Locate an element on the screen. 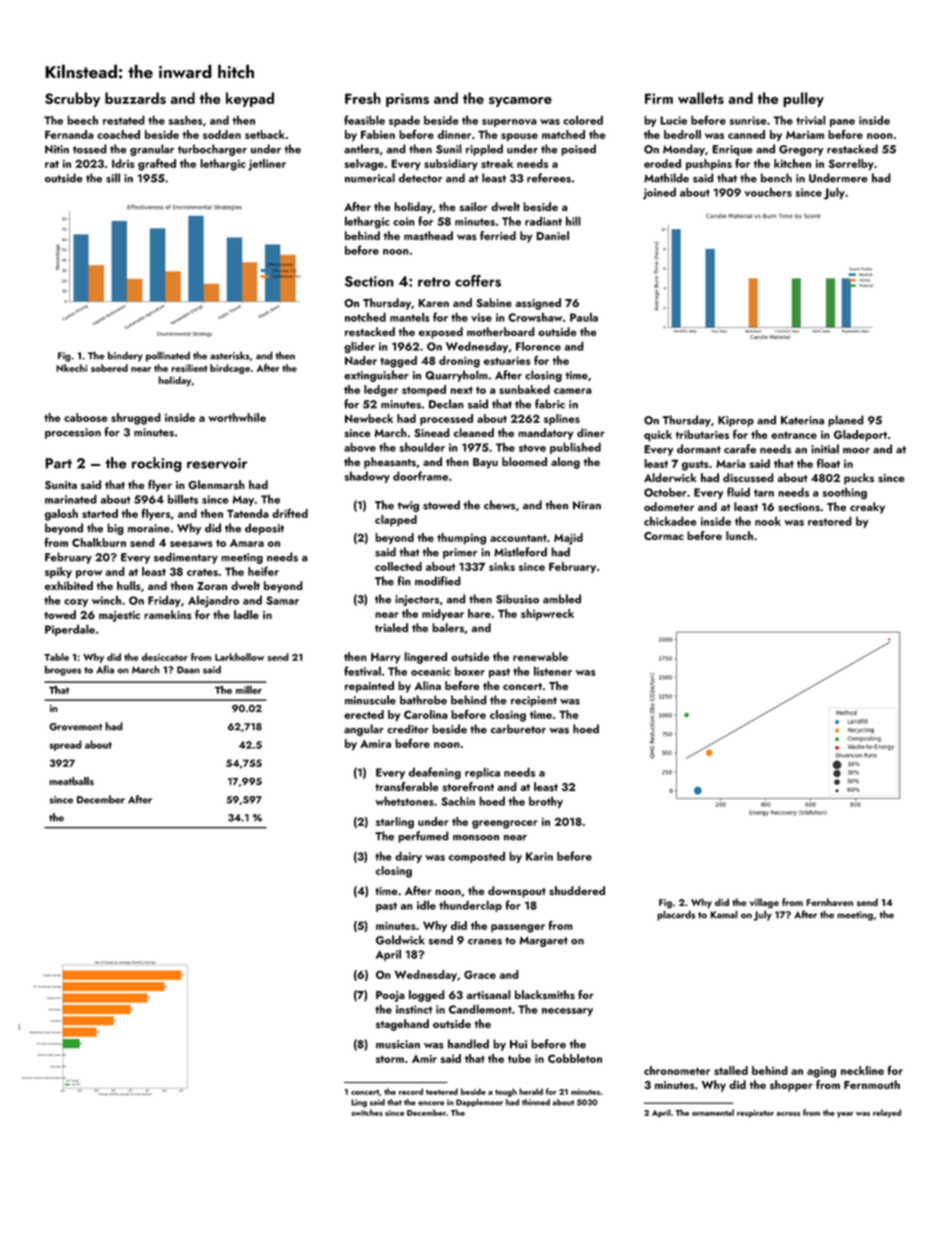  Kamal is located at coordinates (724, 914).
